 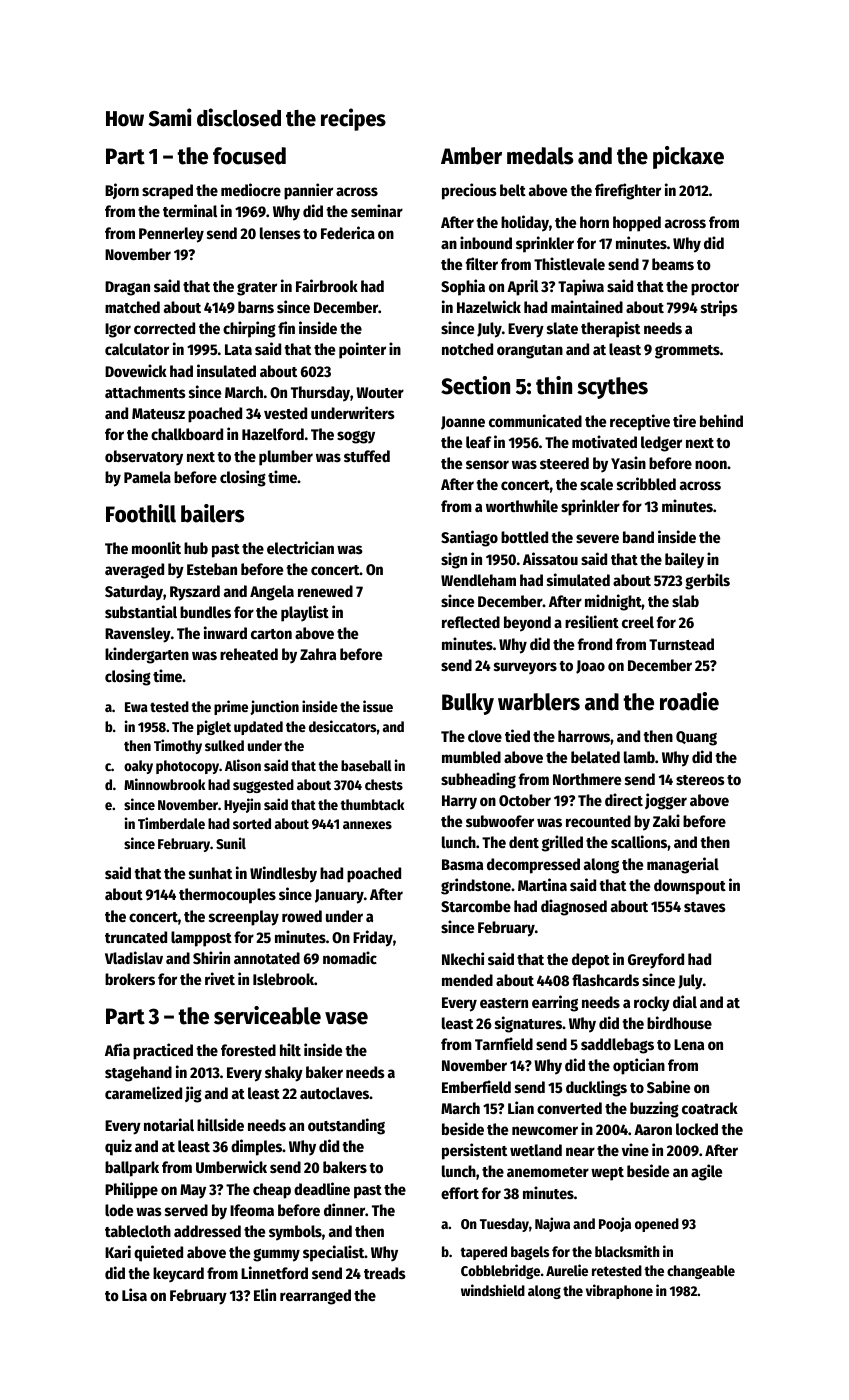 What do you see at coordinates (308, 191) in the screenshot?
I see `pannier` at bounding box center [308, 191].
